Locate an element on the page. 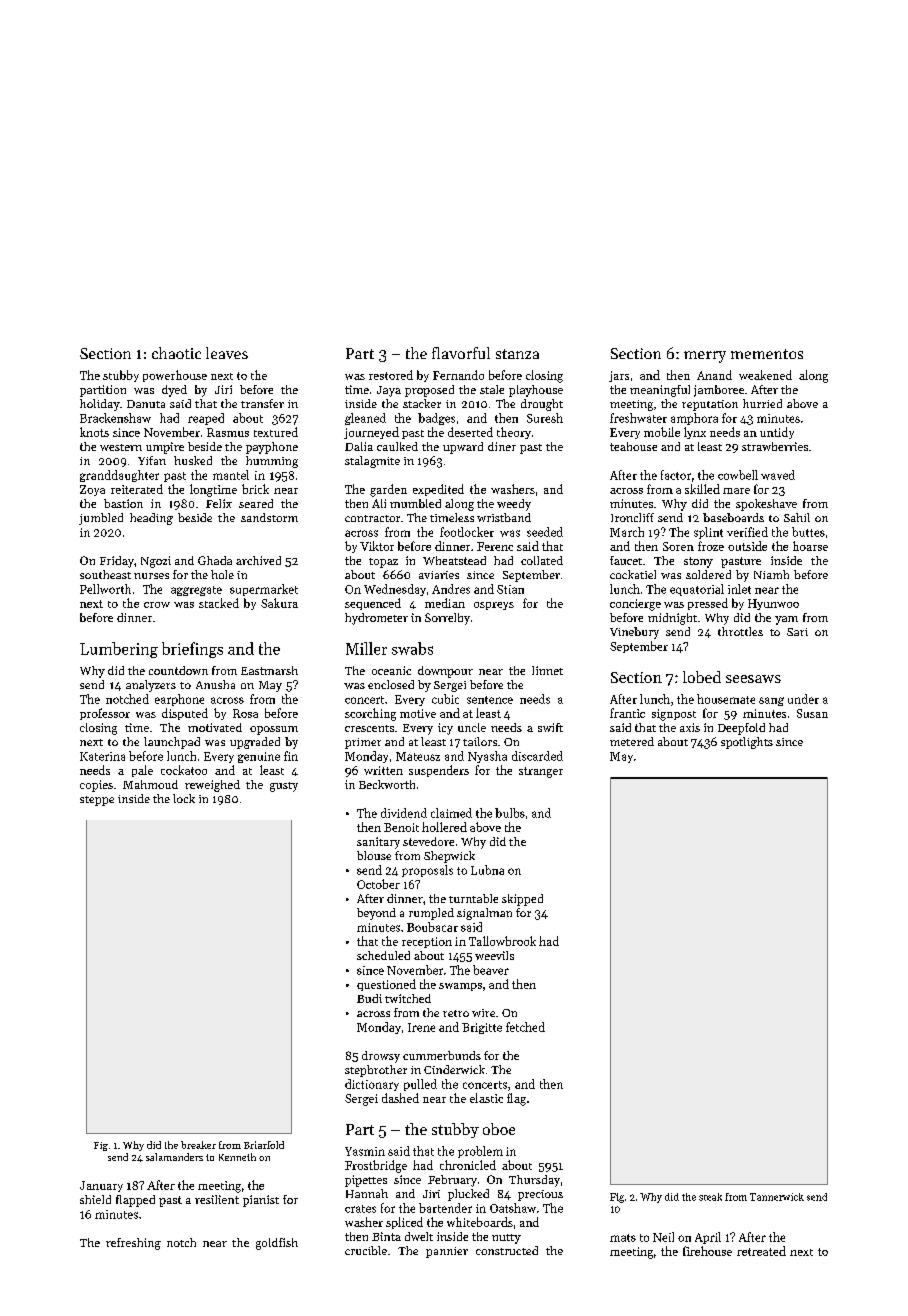 Image resolution: width=908 pixels, height=1316 pixels. retreated is located at coordinates (761, 1251).
